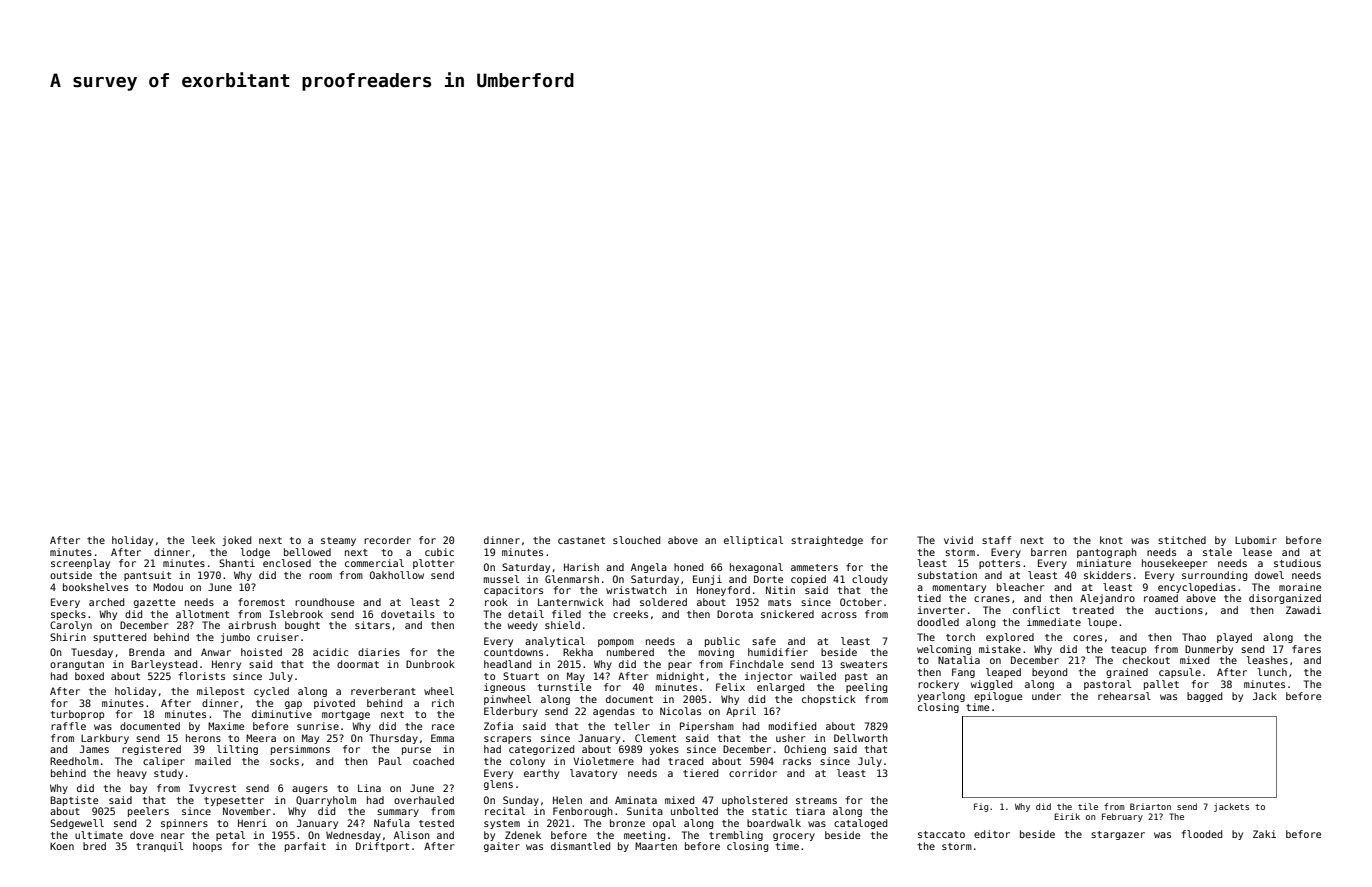 This page has width=1372, height=887. Describe the element at coordinates (636, 540) in the page. I see `slouched` at that location.
